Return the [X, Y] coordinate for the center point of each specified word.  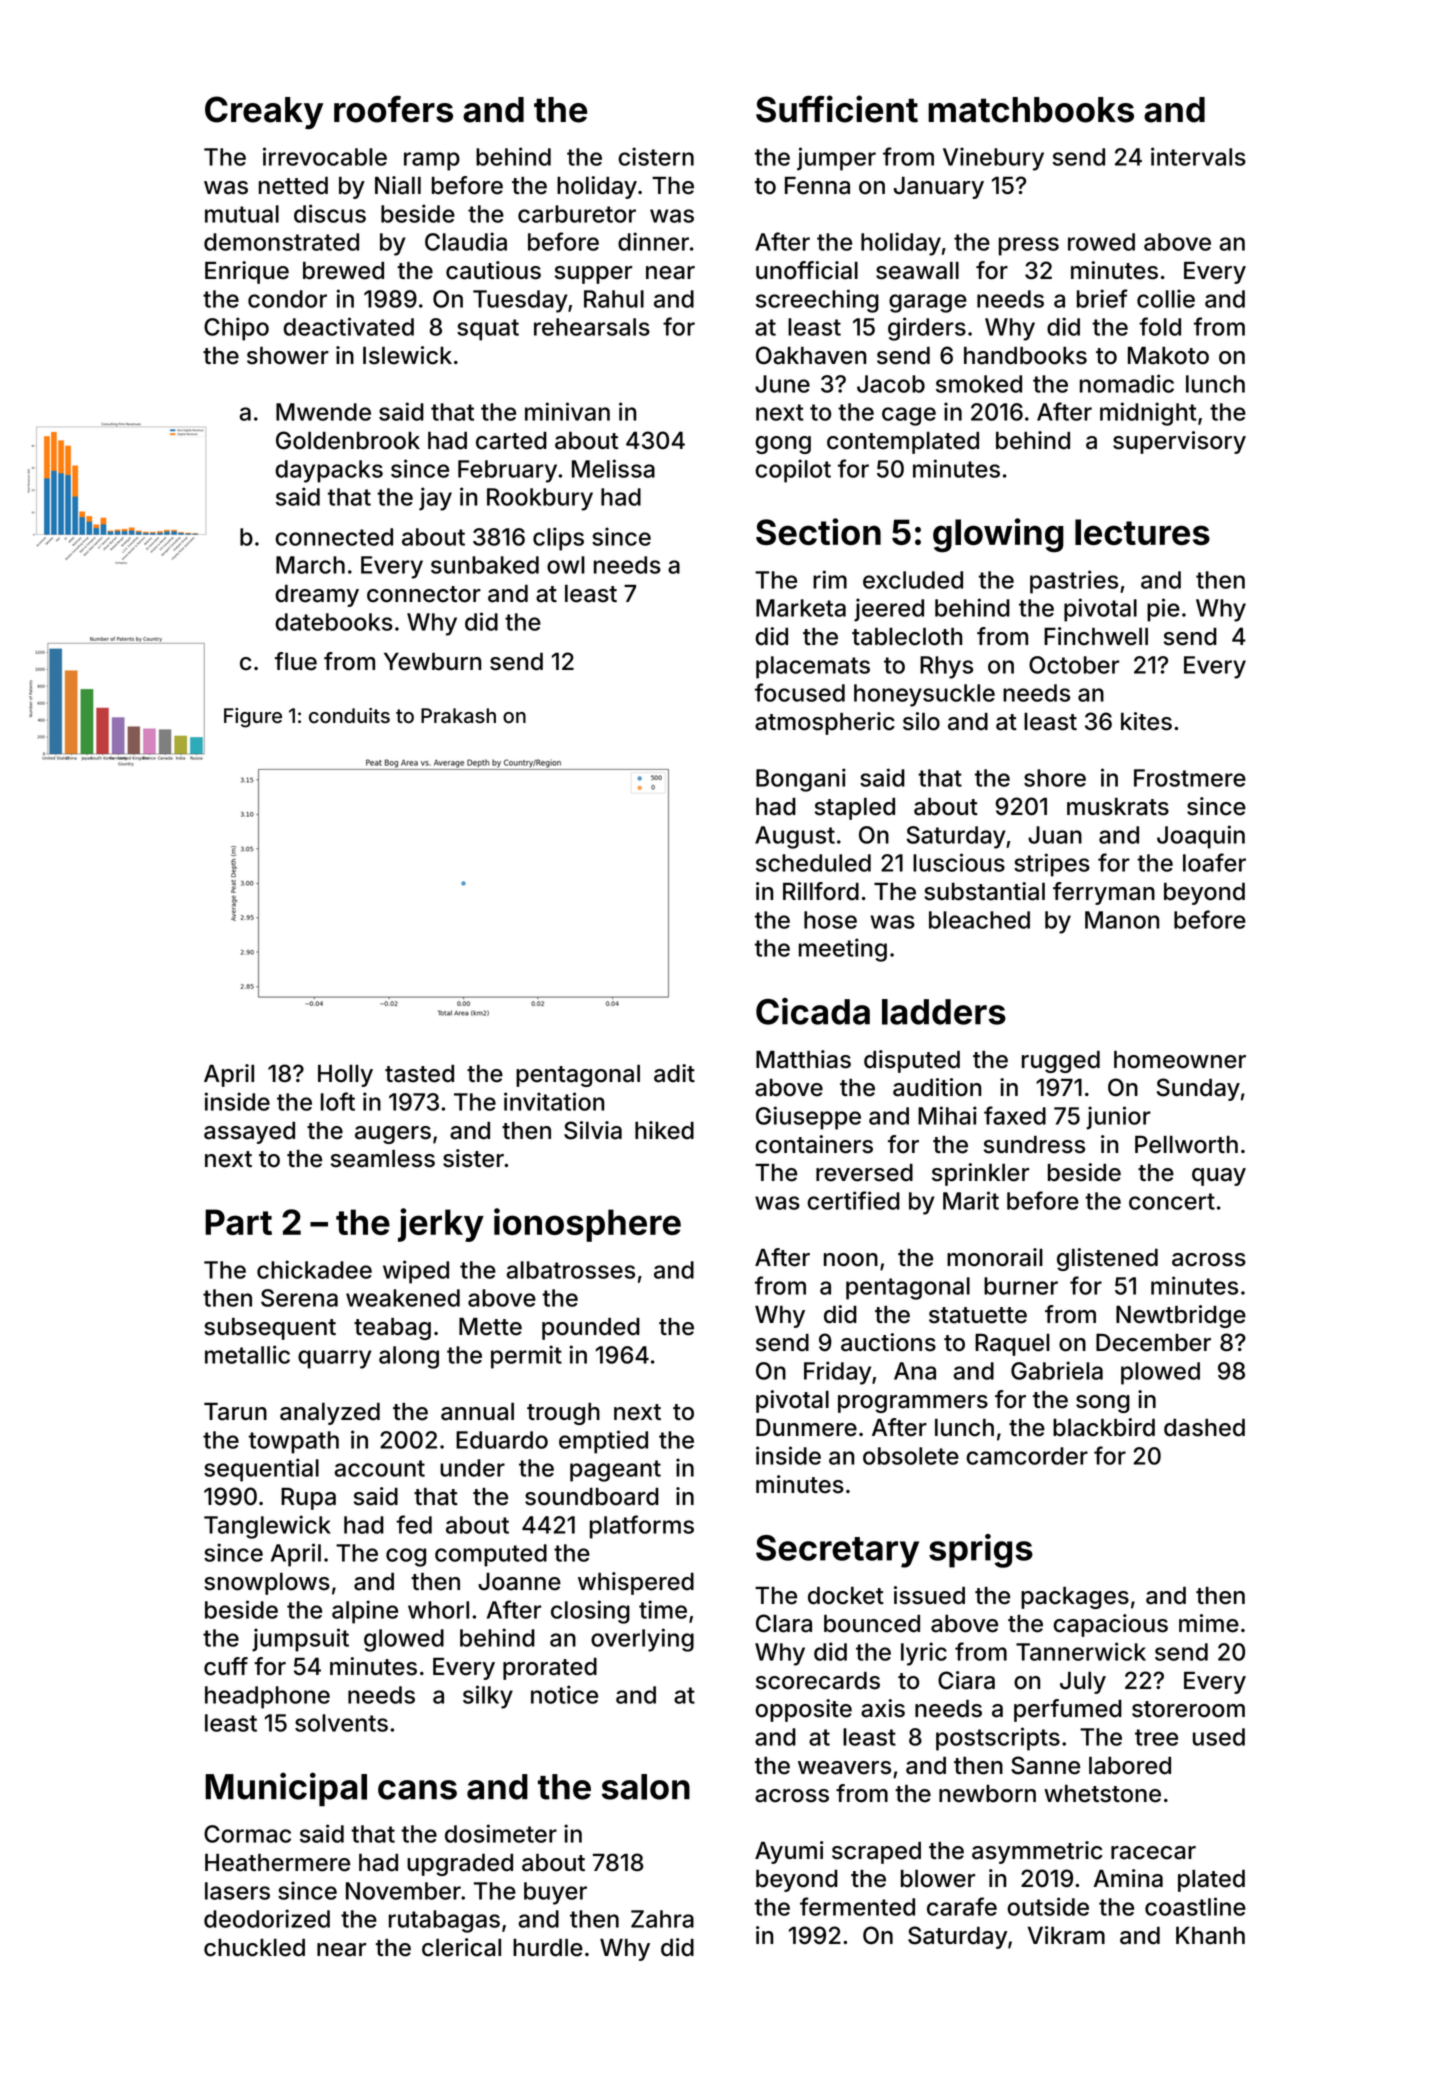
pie [1163, 610]
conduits [349, 716]
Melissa [613, 468]
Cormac [247, 1834]
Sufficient [837, 109]
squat [488, 330]
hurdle [548, 1948]
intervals [1198, 156]
